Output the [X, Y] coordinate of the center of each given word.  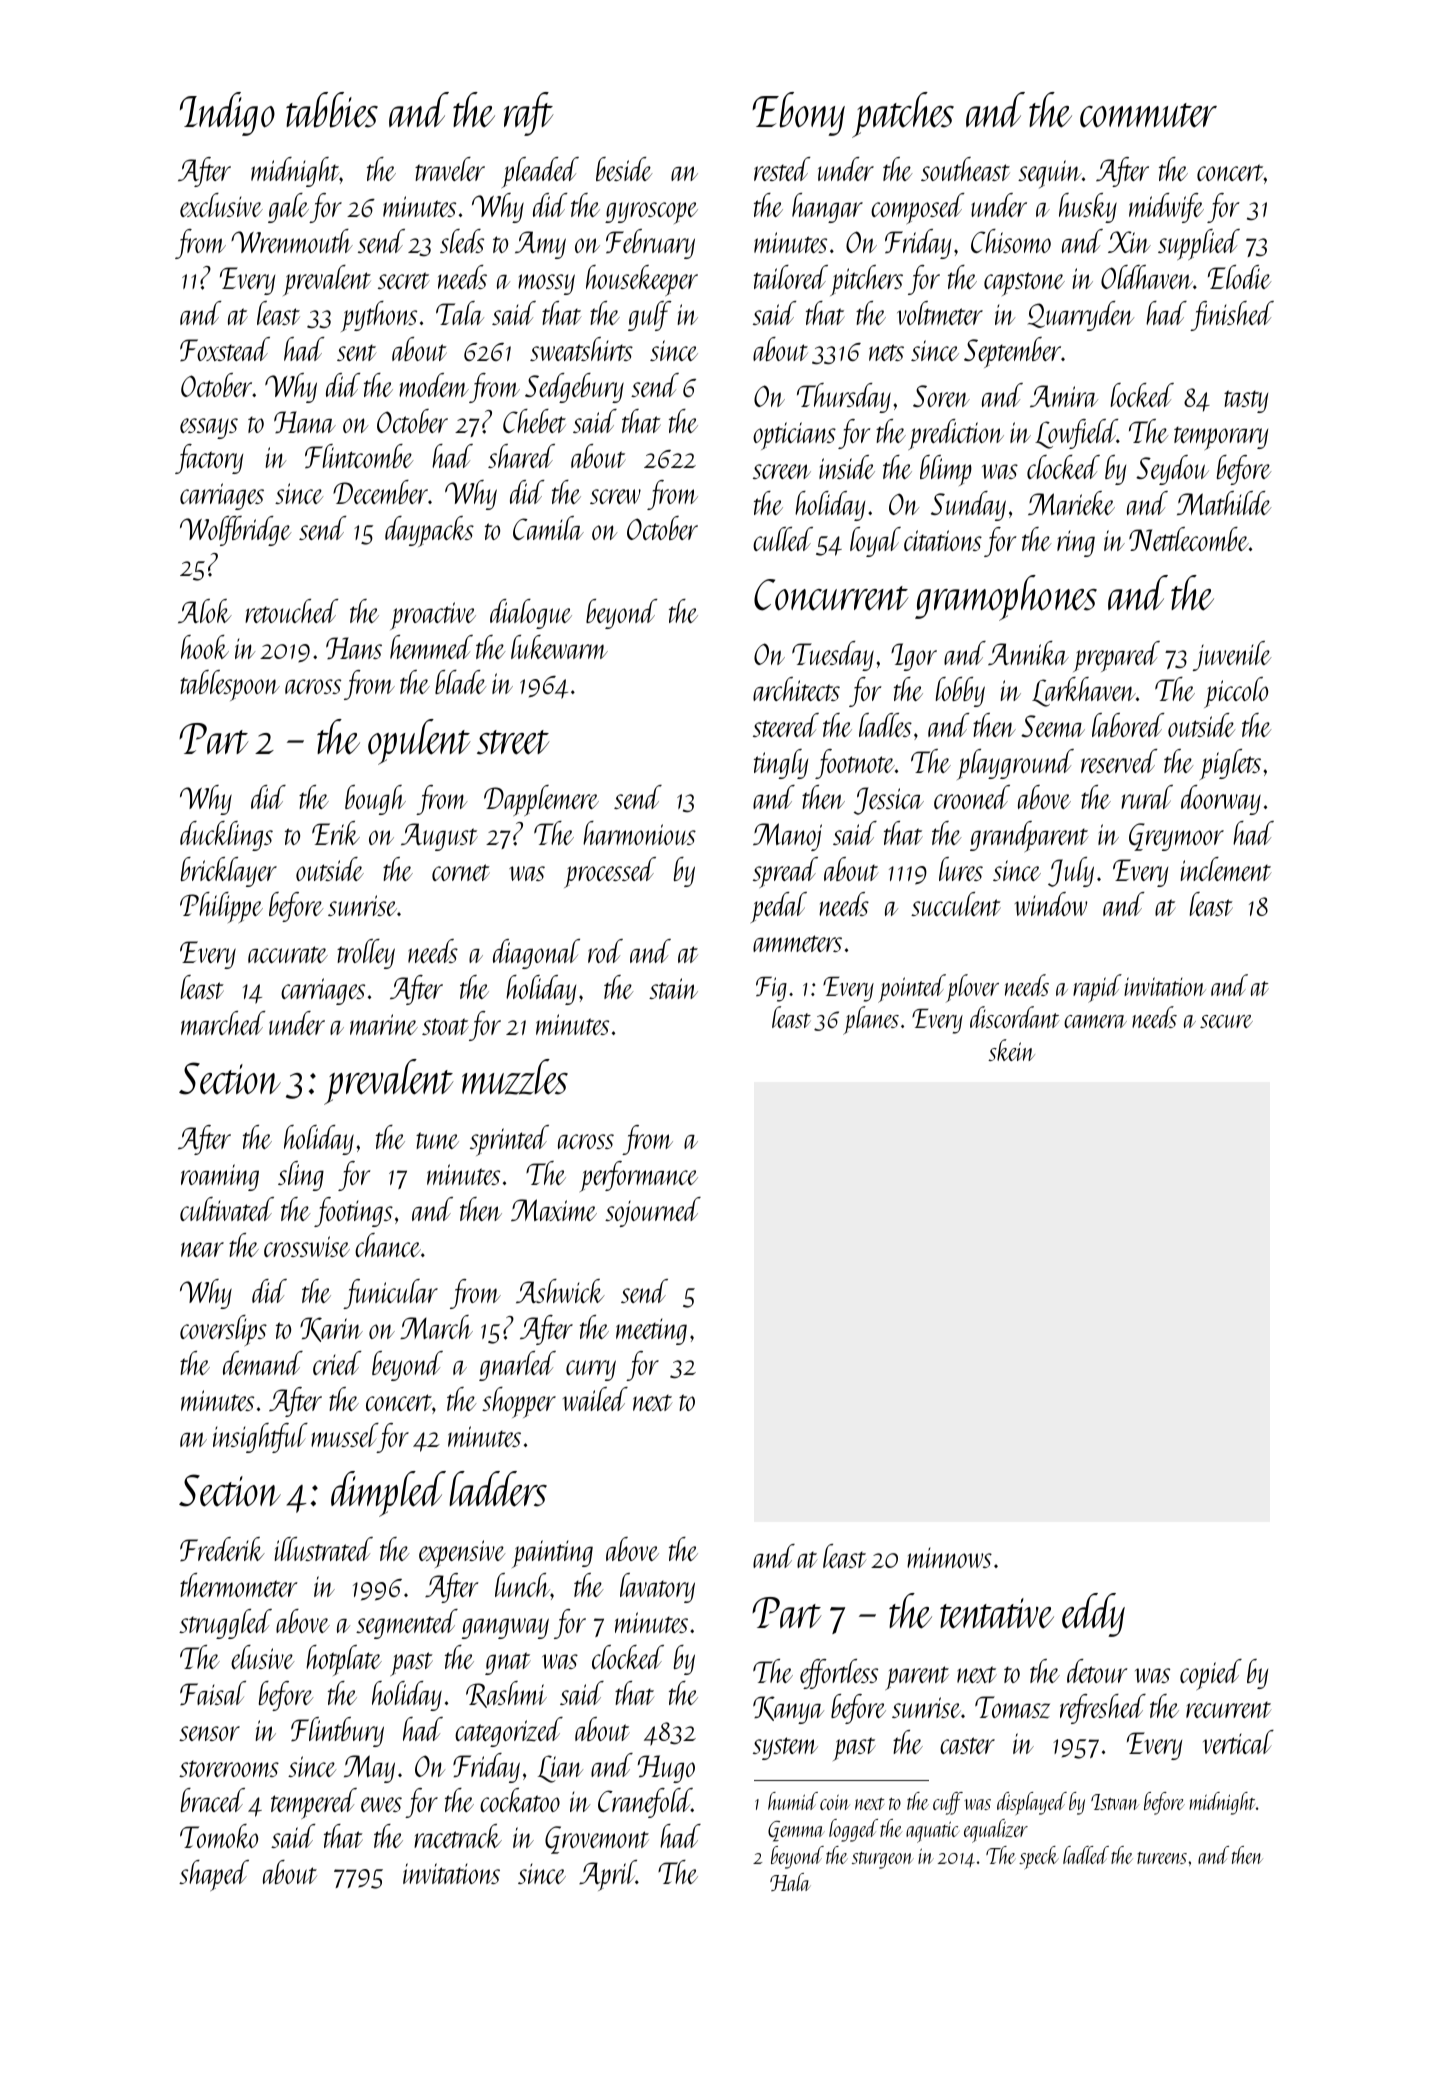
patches [903, 115]
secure [1226, 1021]
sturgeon [883, 1860]
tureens [1162, 1858]
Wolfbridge [236, 531]
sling [301, 1176]
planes [871, 1020]
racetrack [458, 1836]
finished [1232, 316]
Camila [548, 528]
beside [624, 169]
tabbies [332, 110]
